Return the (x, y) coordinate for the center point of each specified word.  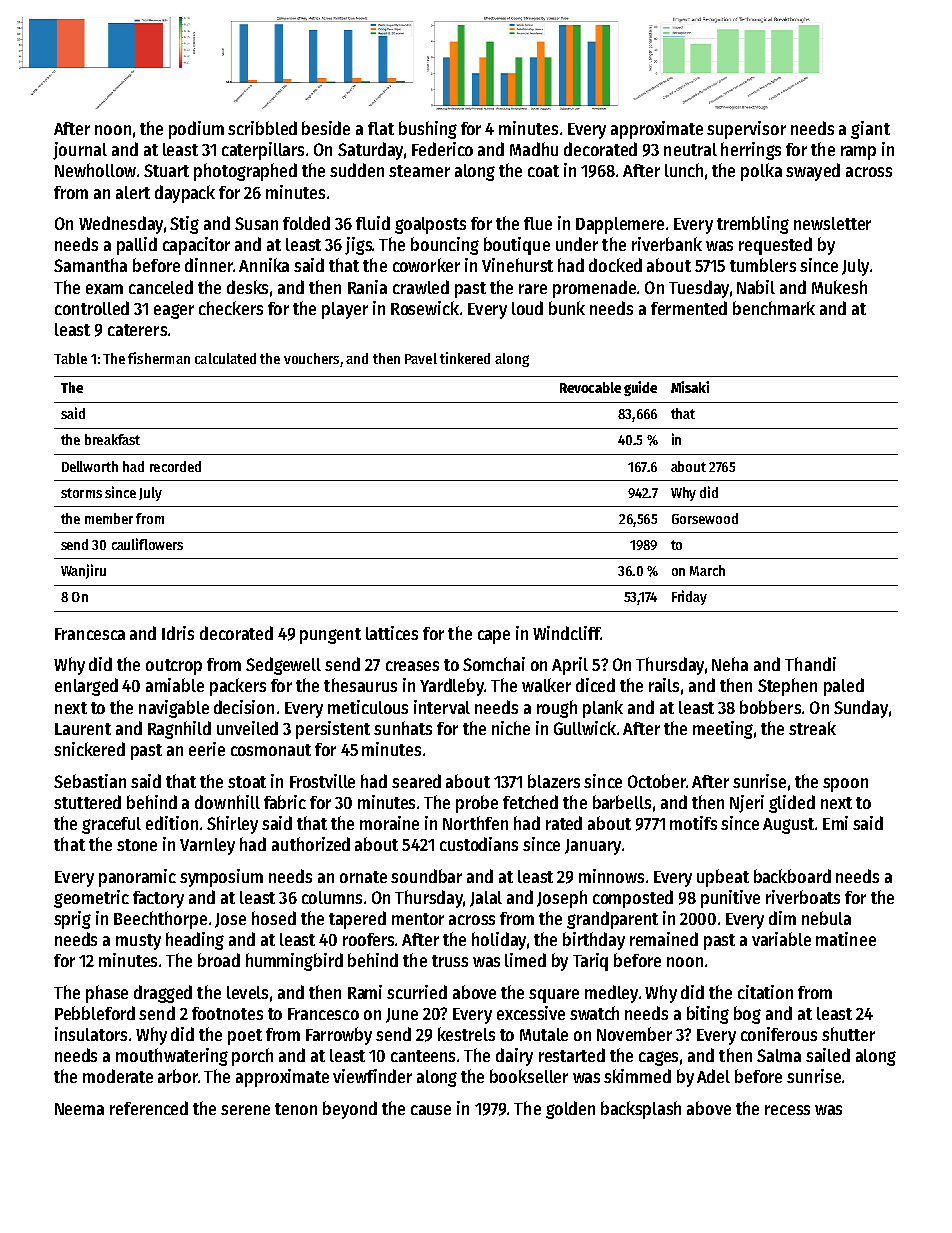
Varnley (207, 846)
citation (765, 992)
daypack (185, 194)
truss (450, 961)
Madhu (534, 149)
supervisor (746, 130)
